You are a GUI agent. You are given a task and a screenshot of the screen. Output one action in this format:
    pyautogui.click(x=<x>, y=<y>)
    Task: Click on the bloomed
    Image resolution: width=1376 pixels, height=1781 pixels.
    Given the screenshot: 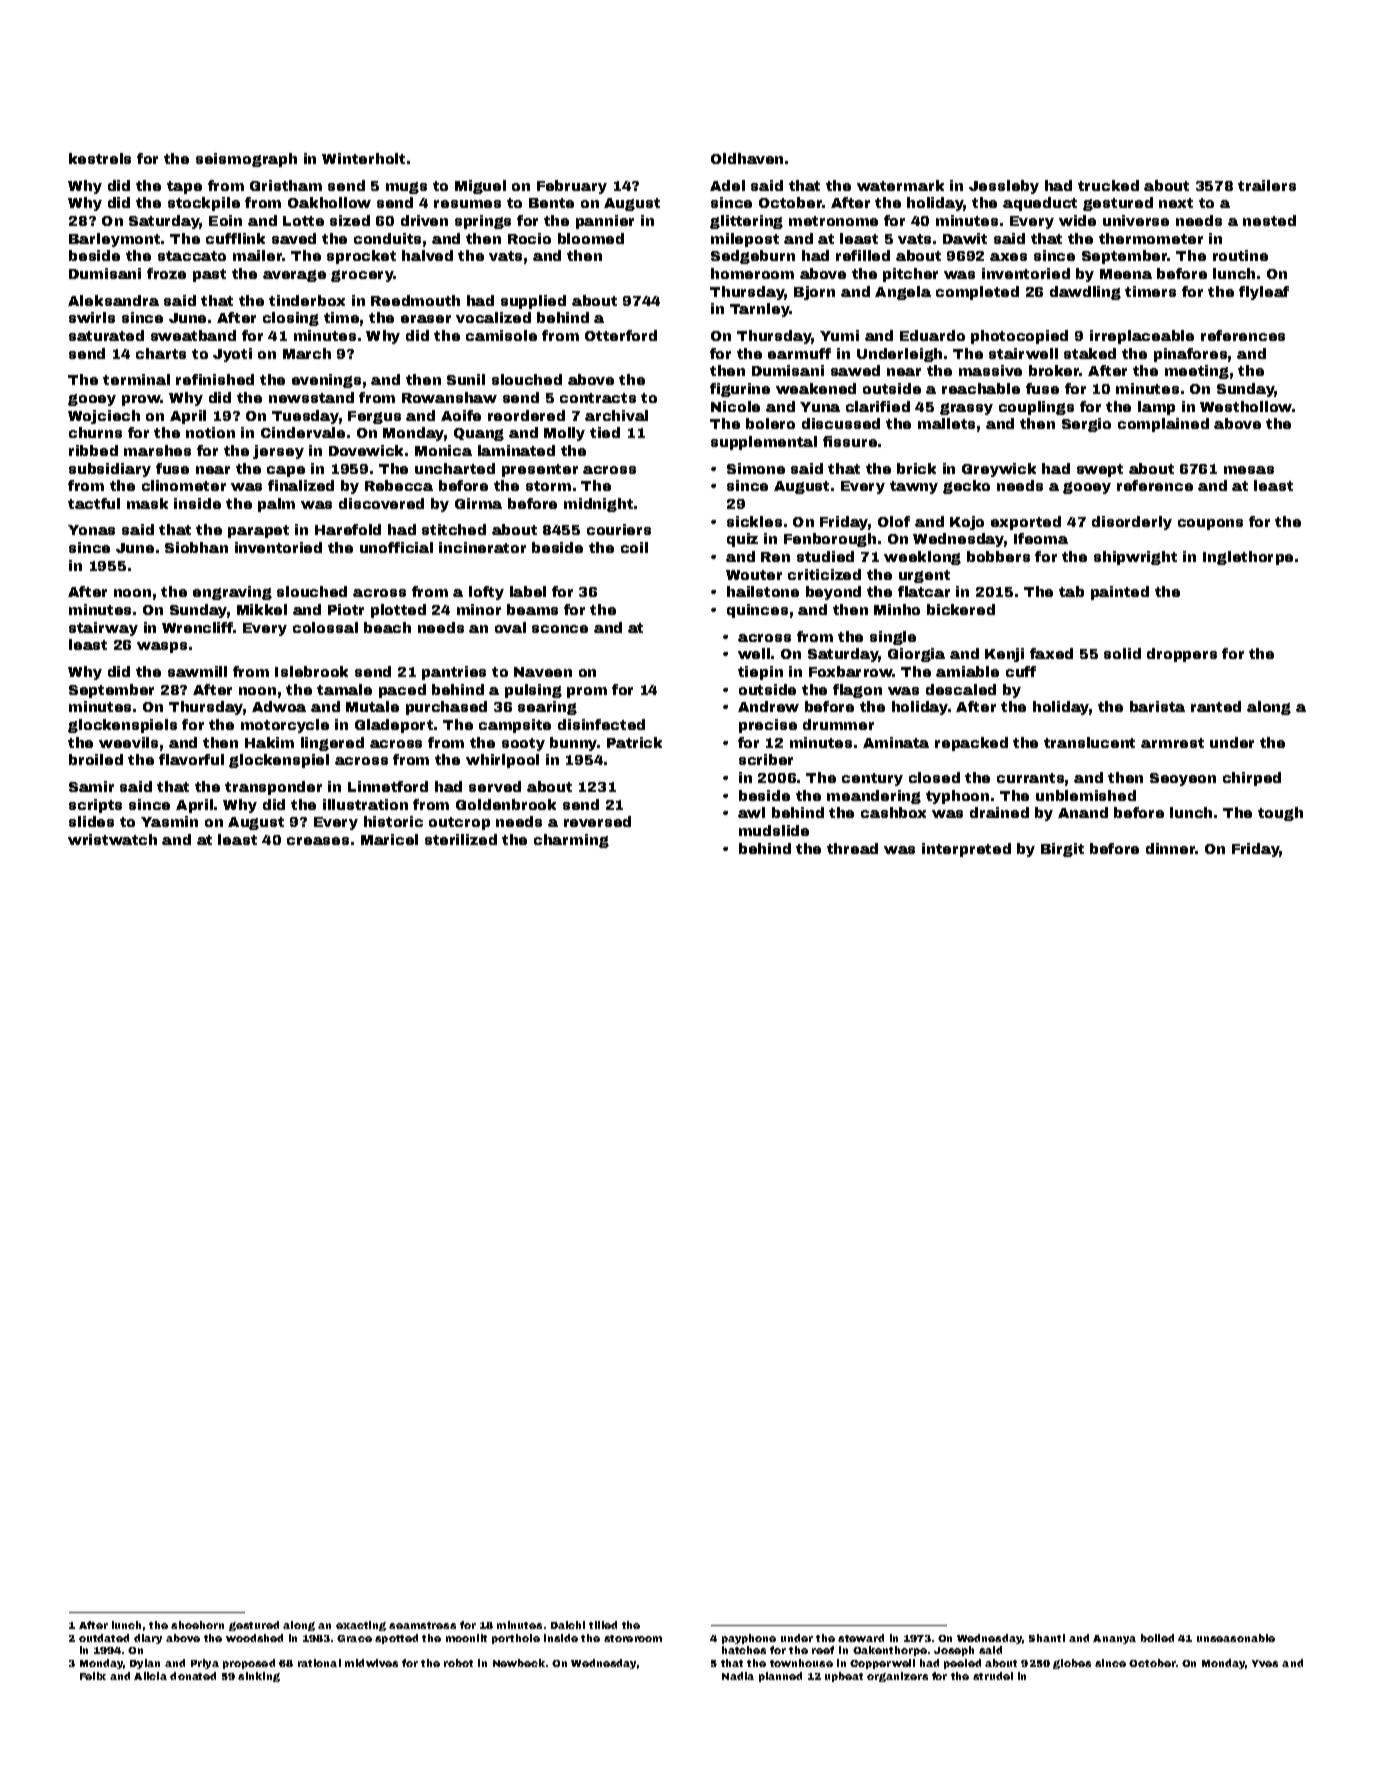 What is the action you would take?
    pyautogui.click(x=591, y=238)
